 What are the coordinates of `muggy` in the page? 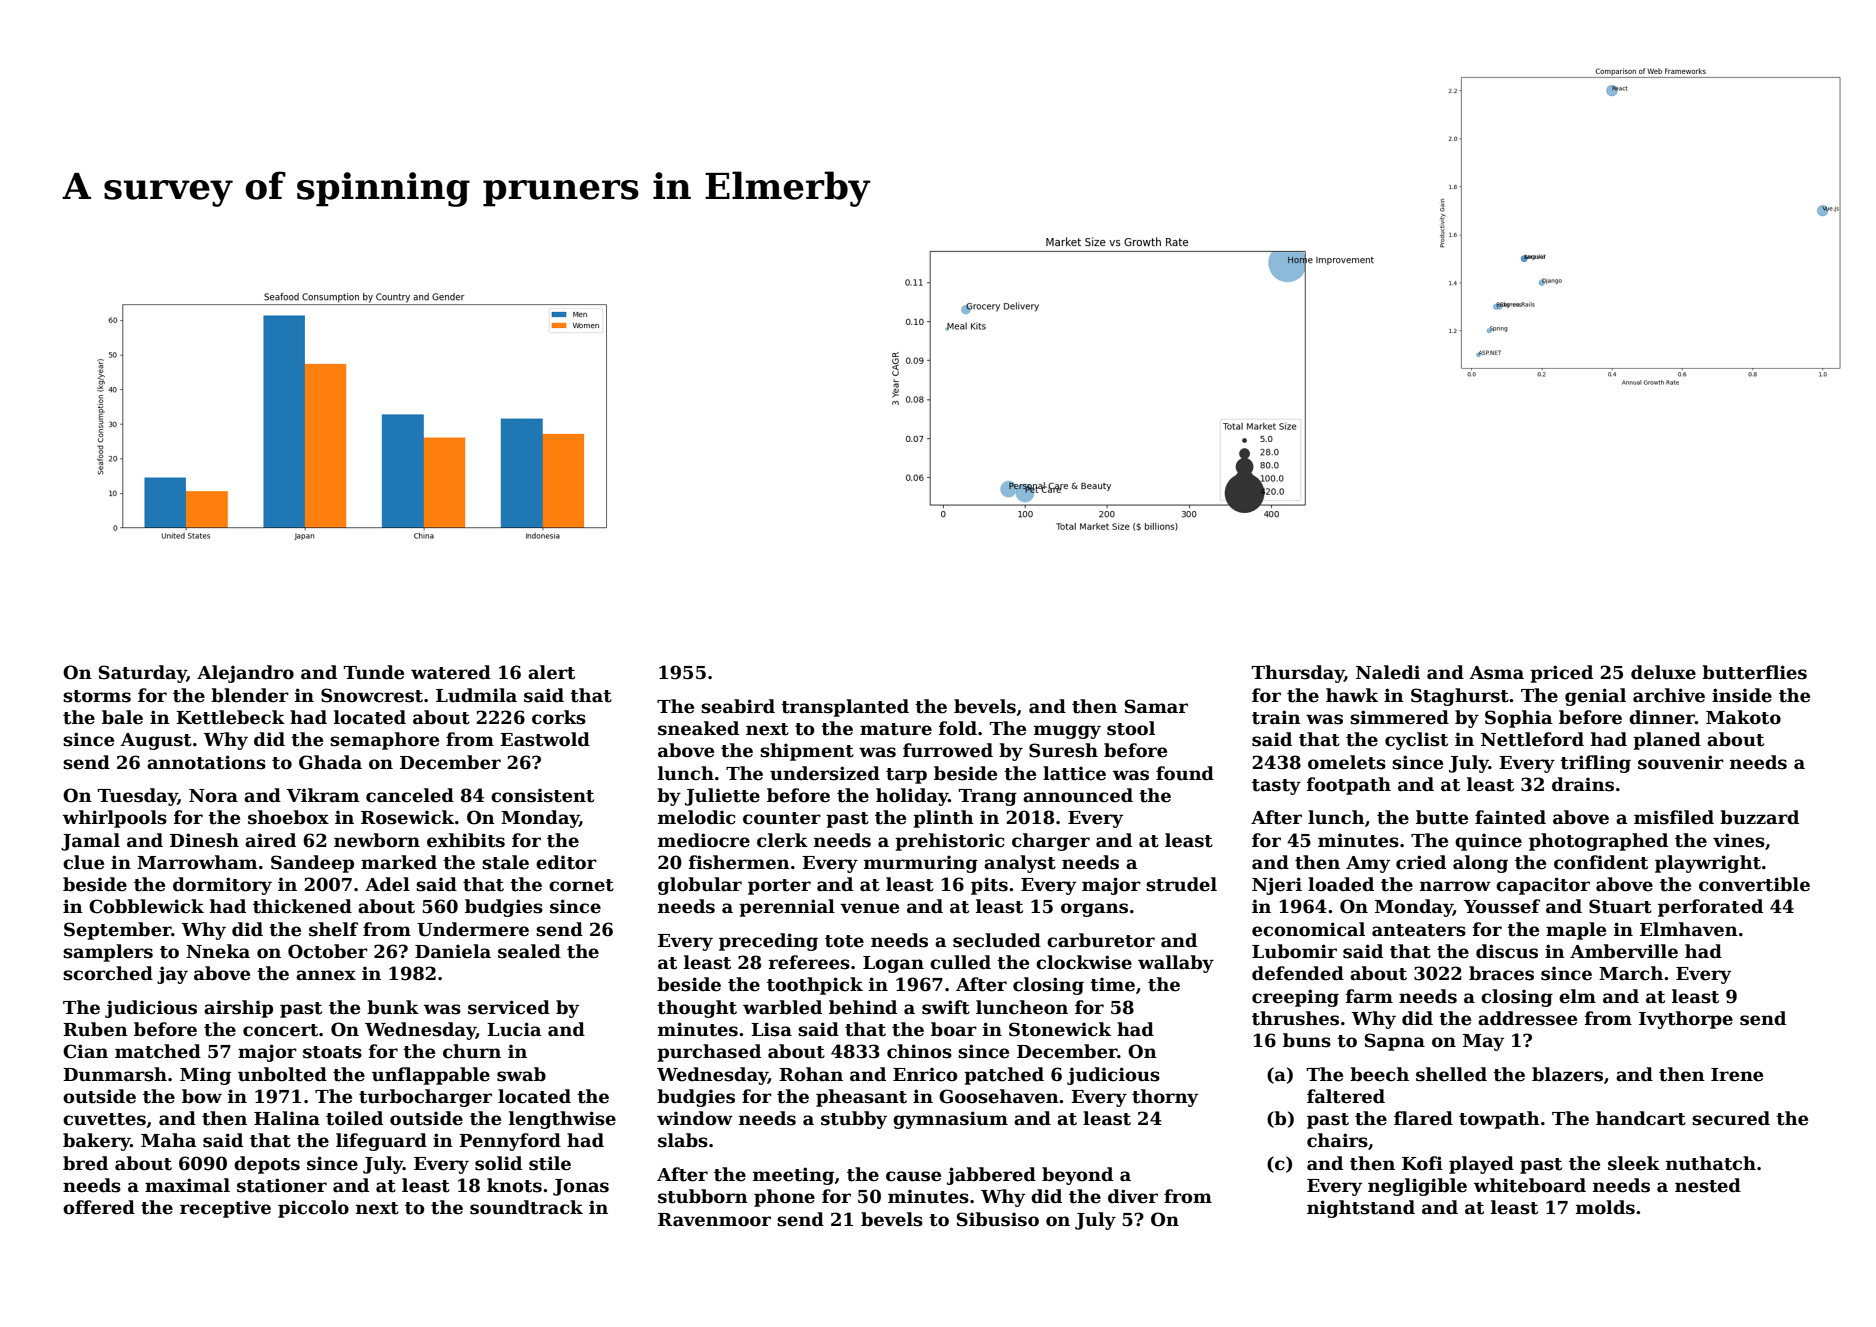 It's located at (1067, 732).
